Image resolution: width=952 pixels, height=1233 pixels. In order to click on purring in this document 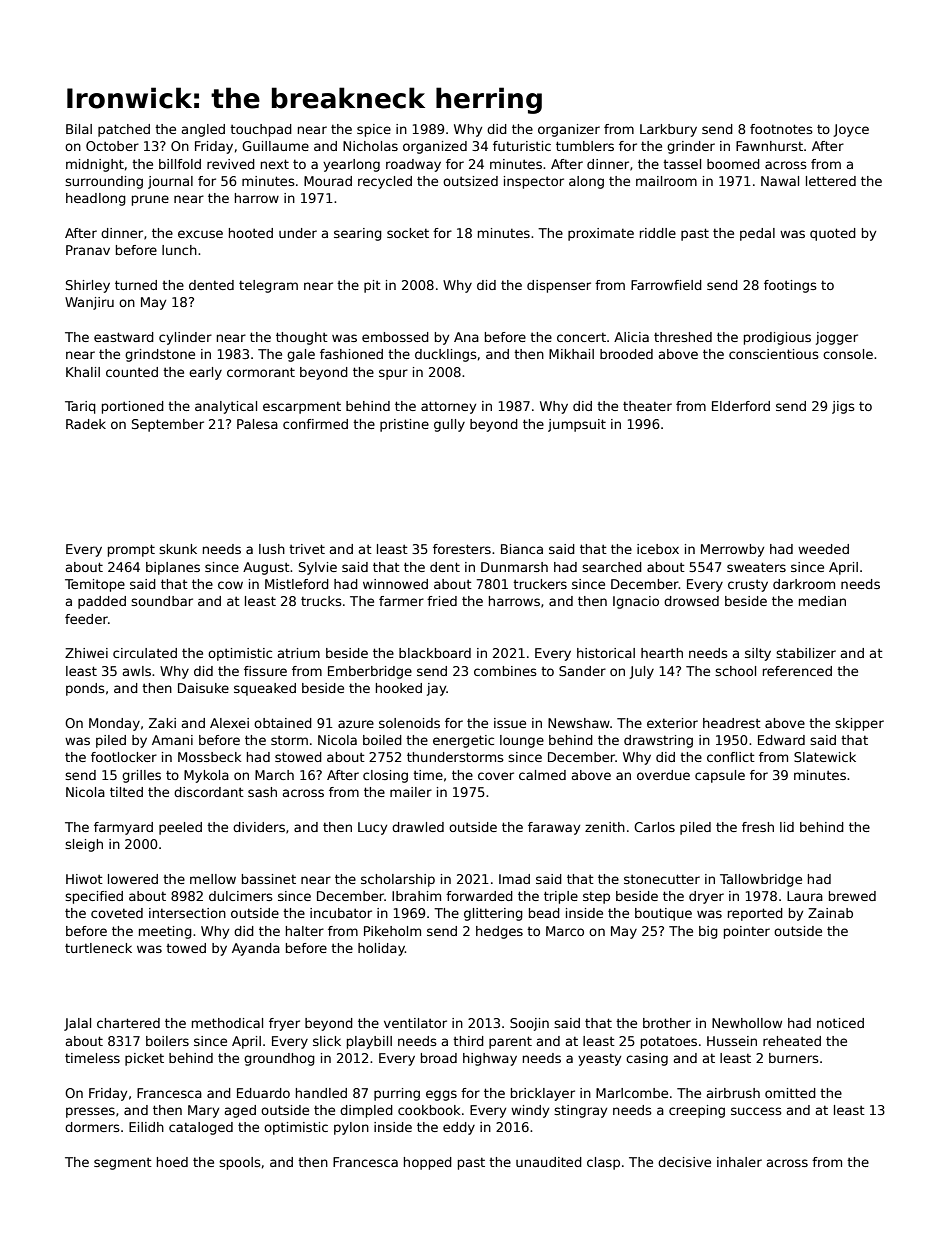, I will do `click(397, 1094)`.
